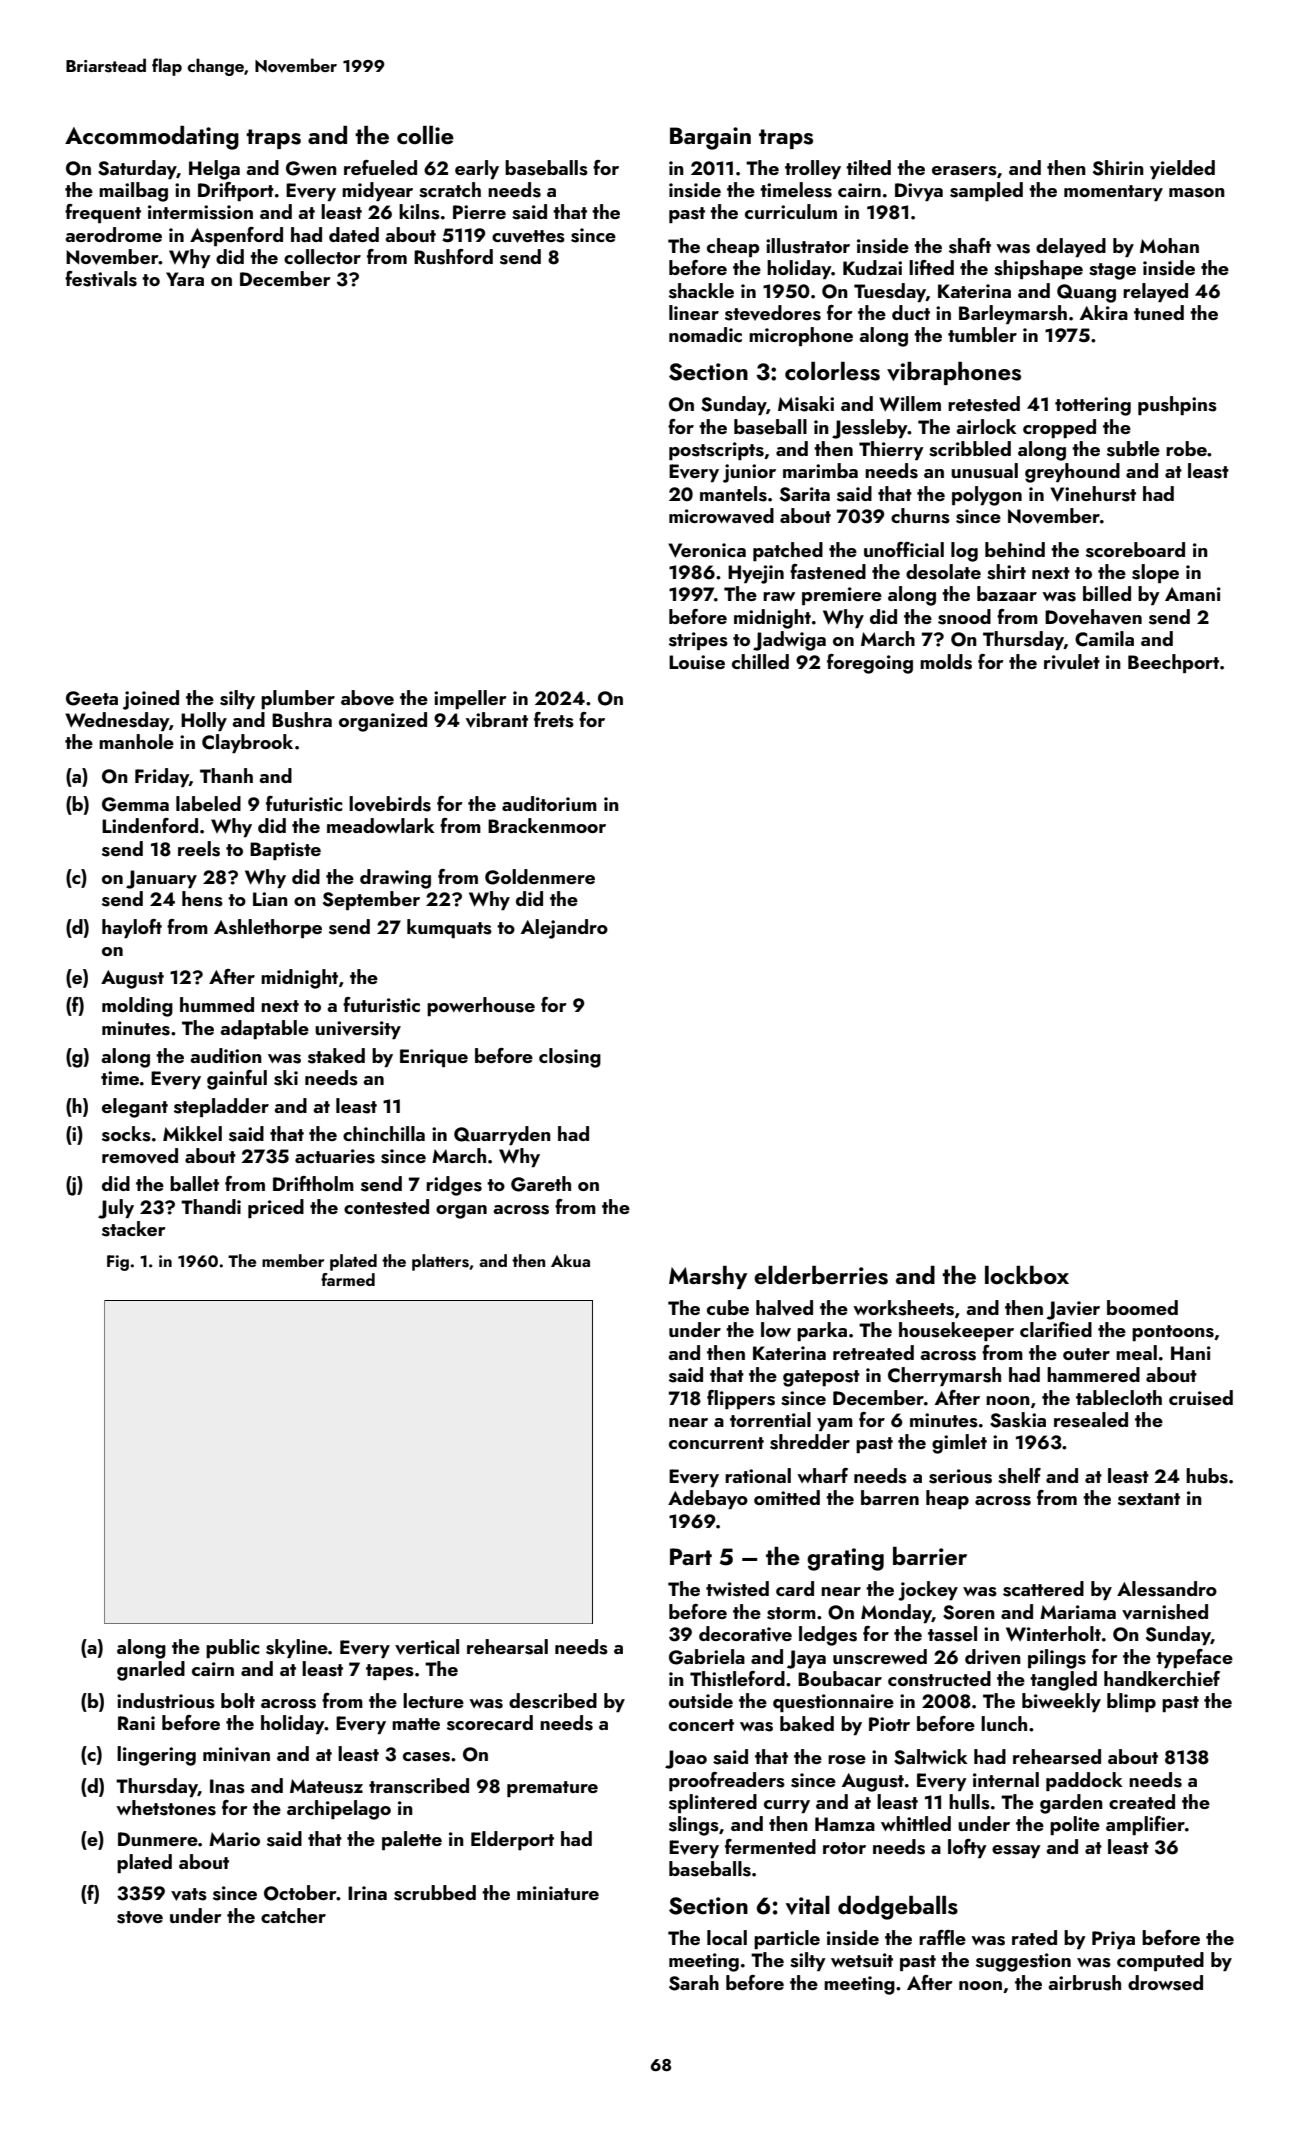  I want to click on Bargain, so click(710, 138).
